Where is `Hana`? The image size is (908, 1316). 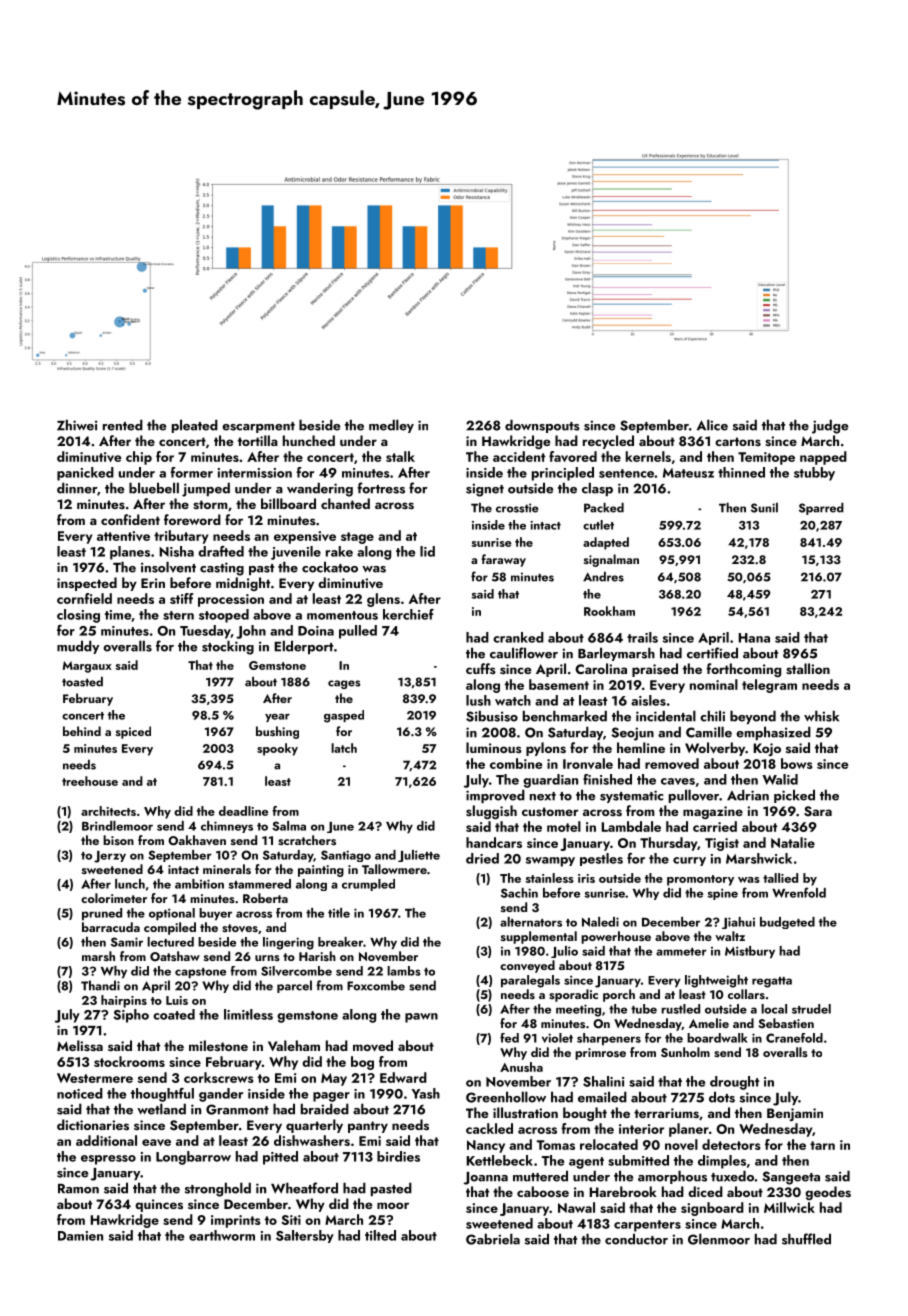
Hana is located at coordinates (754, 638).
